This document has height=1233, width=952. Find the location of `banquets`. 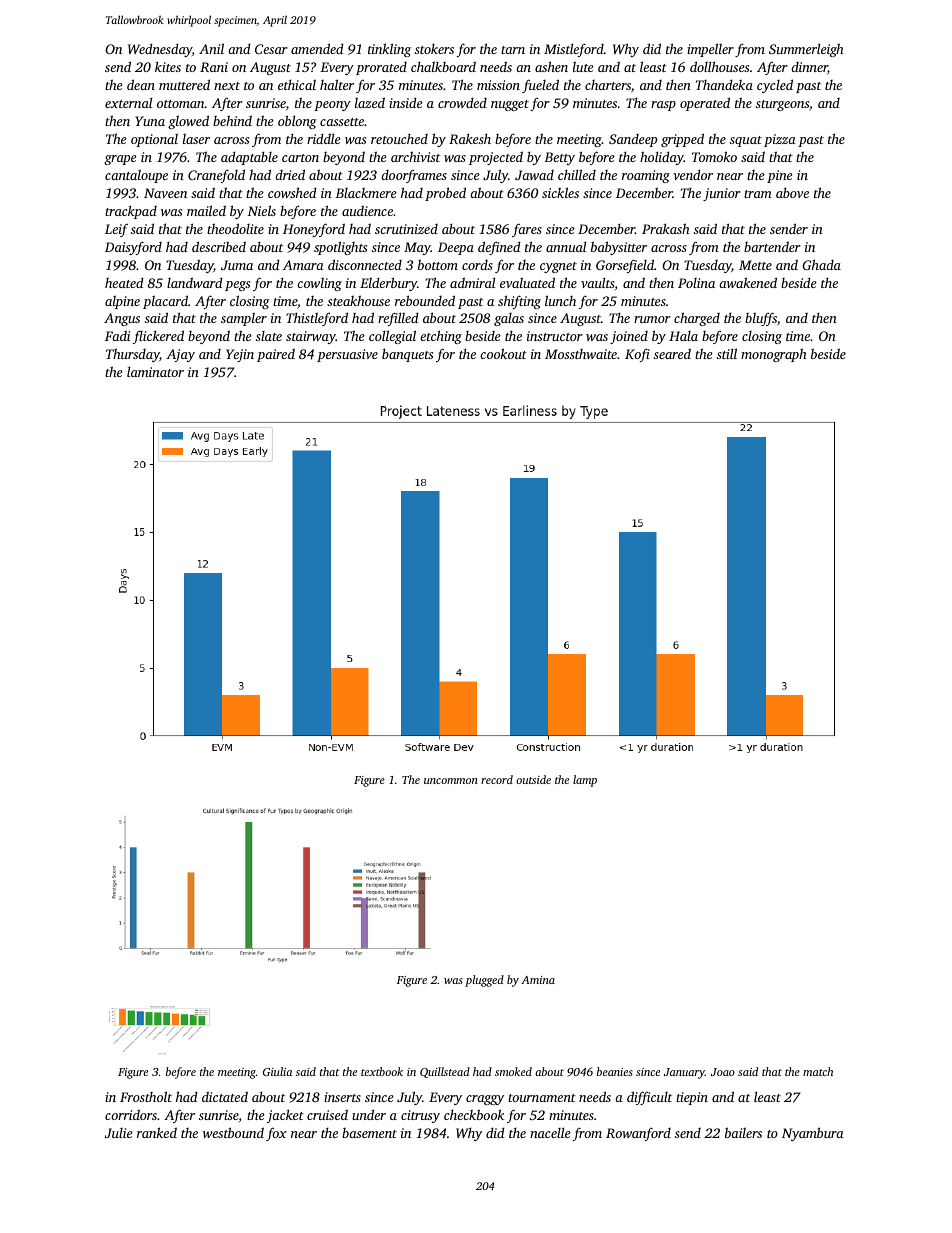

banquets is located at coordinates (407, 355).
